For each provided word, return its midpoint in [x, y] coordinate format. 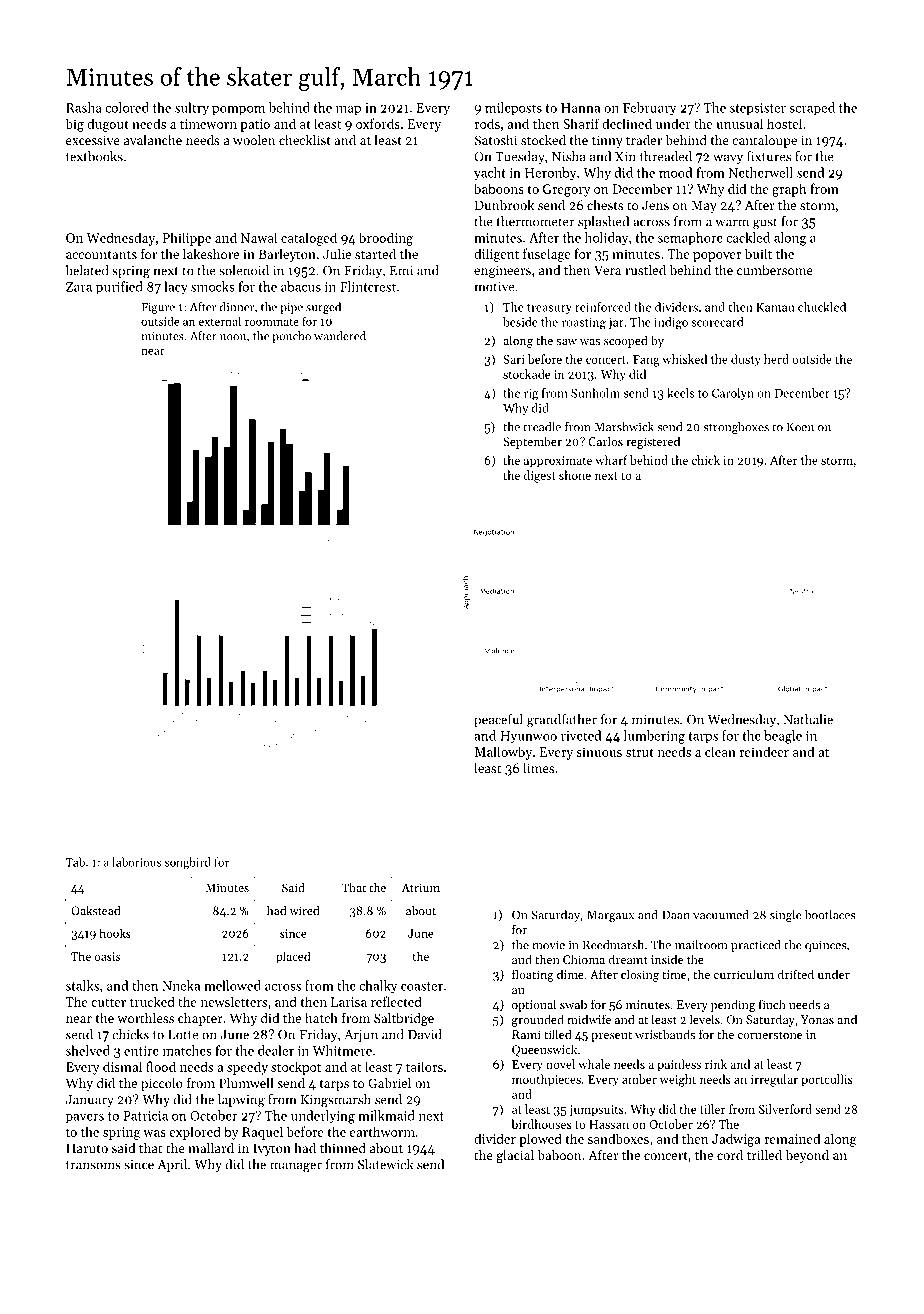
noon [233, 337]
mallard [211, 1148]
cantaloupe [764, 141]
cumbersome [775, 270]
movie [548, 945]
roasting [584, 323]
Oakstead [95, 910]
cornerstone [770, 1035]
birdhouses [541, 1124]
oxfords [378, 123]
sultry [192, 108]
